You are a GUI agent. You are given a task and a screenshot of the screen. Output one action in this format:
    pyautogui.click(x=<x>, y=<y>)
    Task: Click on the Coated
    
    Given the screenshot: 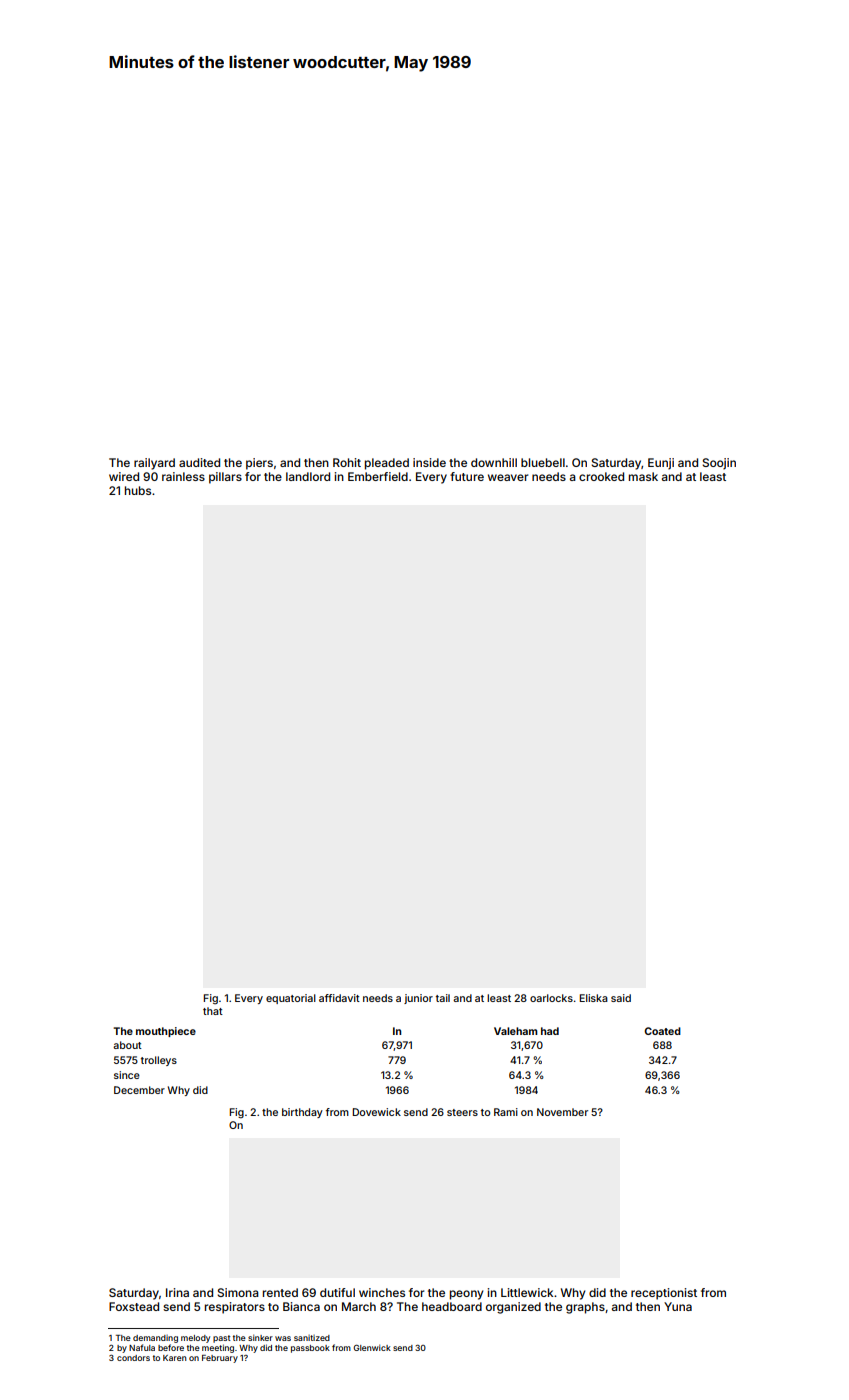 What is the action you would take?
    pyautogui.click(x=662, y=1031)
